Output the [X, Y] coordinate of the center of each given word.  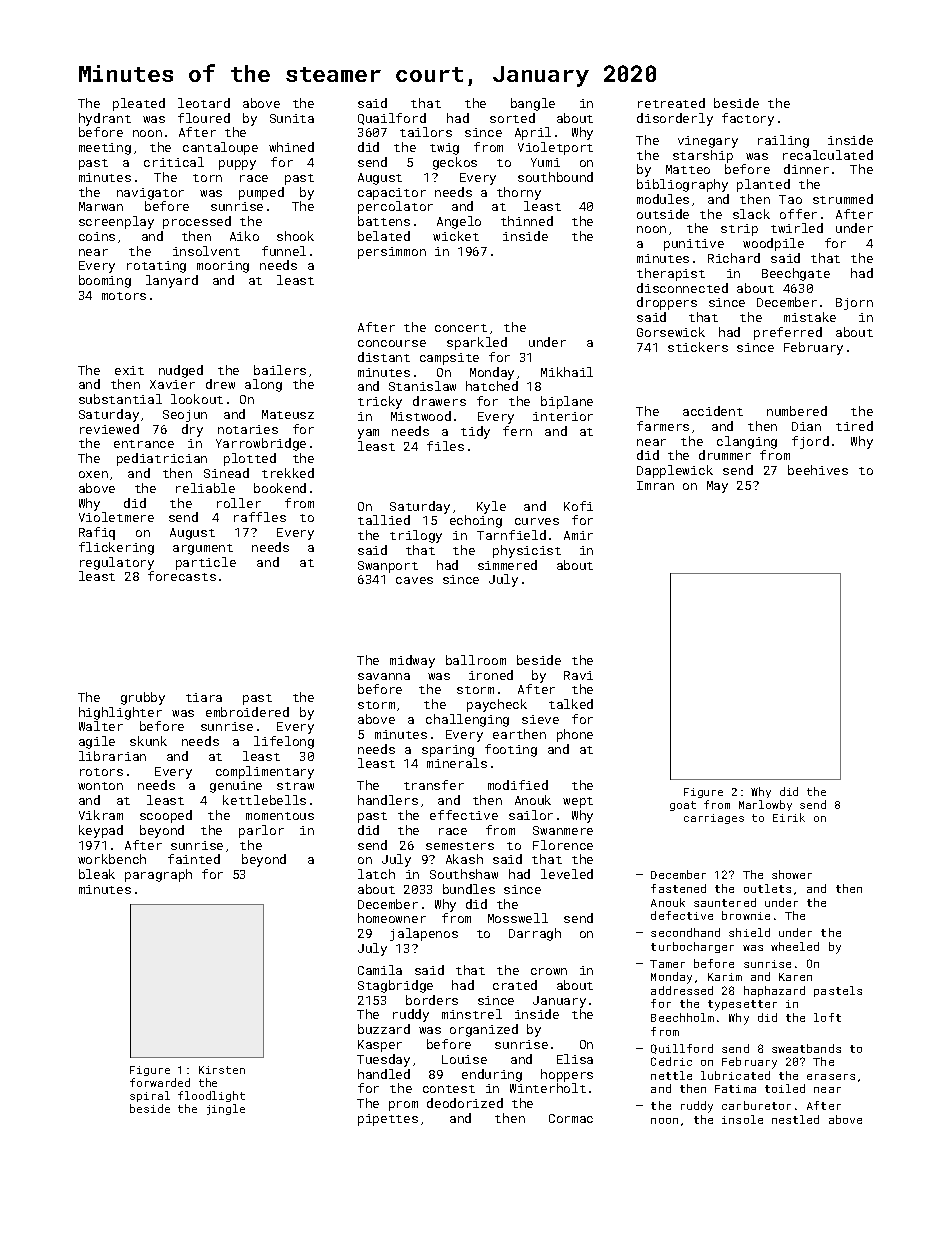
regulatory [117, 563]
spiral [150, 1096]
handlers [388, 800]
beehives [818, 470]
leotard [204, 103]
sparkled [477, 343]
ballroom [476, 660]
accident [713, 411]
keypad [101, 831]
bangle [533, 104]
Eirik [789, 817]
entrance [144, 444]
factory [748, 119]
